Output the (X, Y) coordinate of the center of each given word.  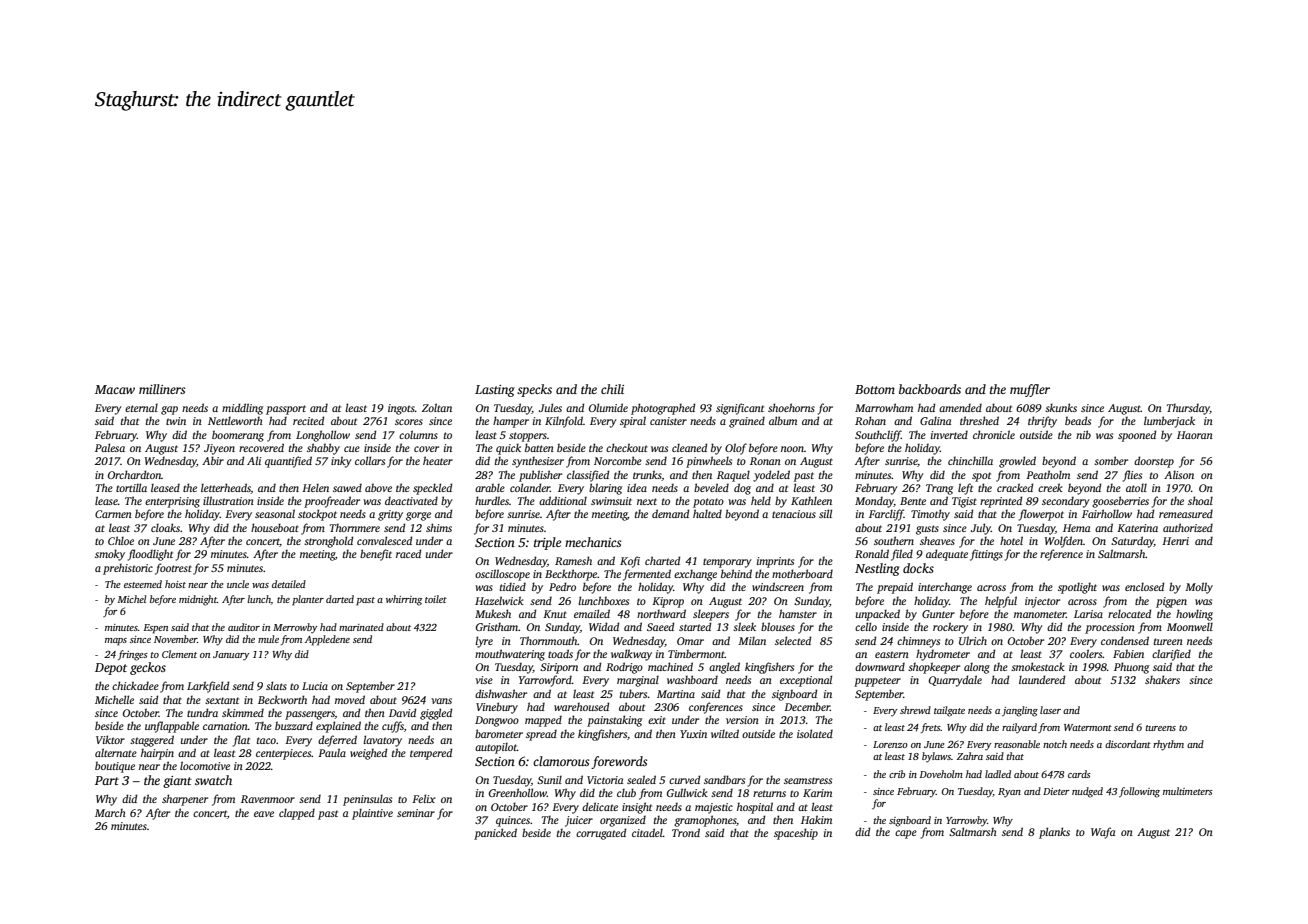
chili (612, 389)
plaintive (372, 814)
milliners (162, 389)
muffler (1030, 390)
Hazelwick (499, 600)
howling (1194, 615)
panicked (495, 834)
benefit (376, 555)
